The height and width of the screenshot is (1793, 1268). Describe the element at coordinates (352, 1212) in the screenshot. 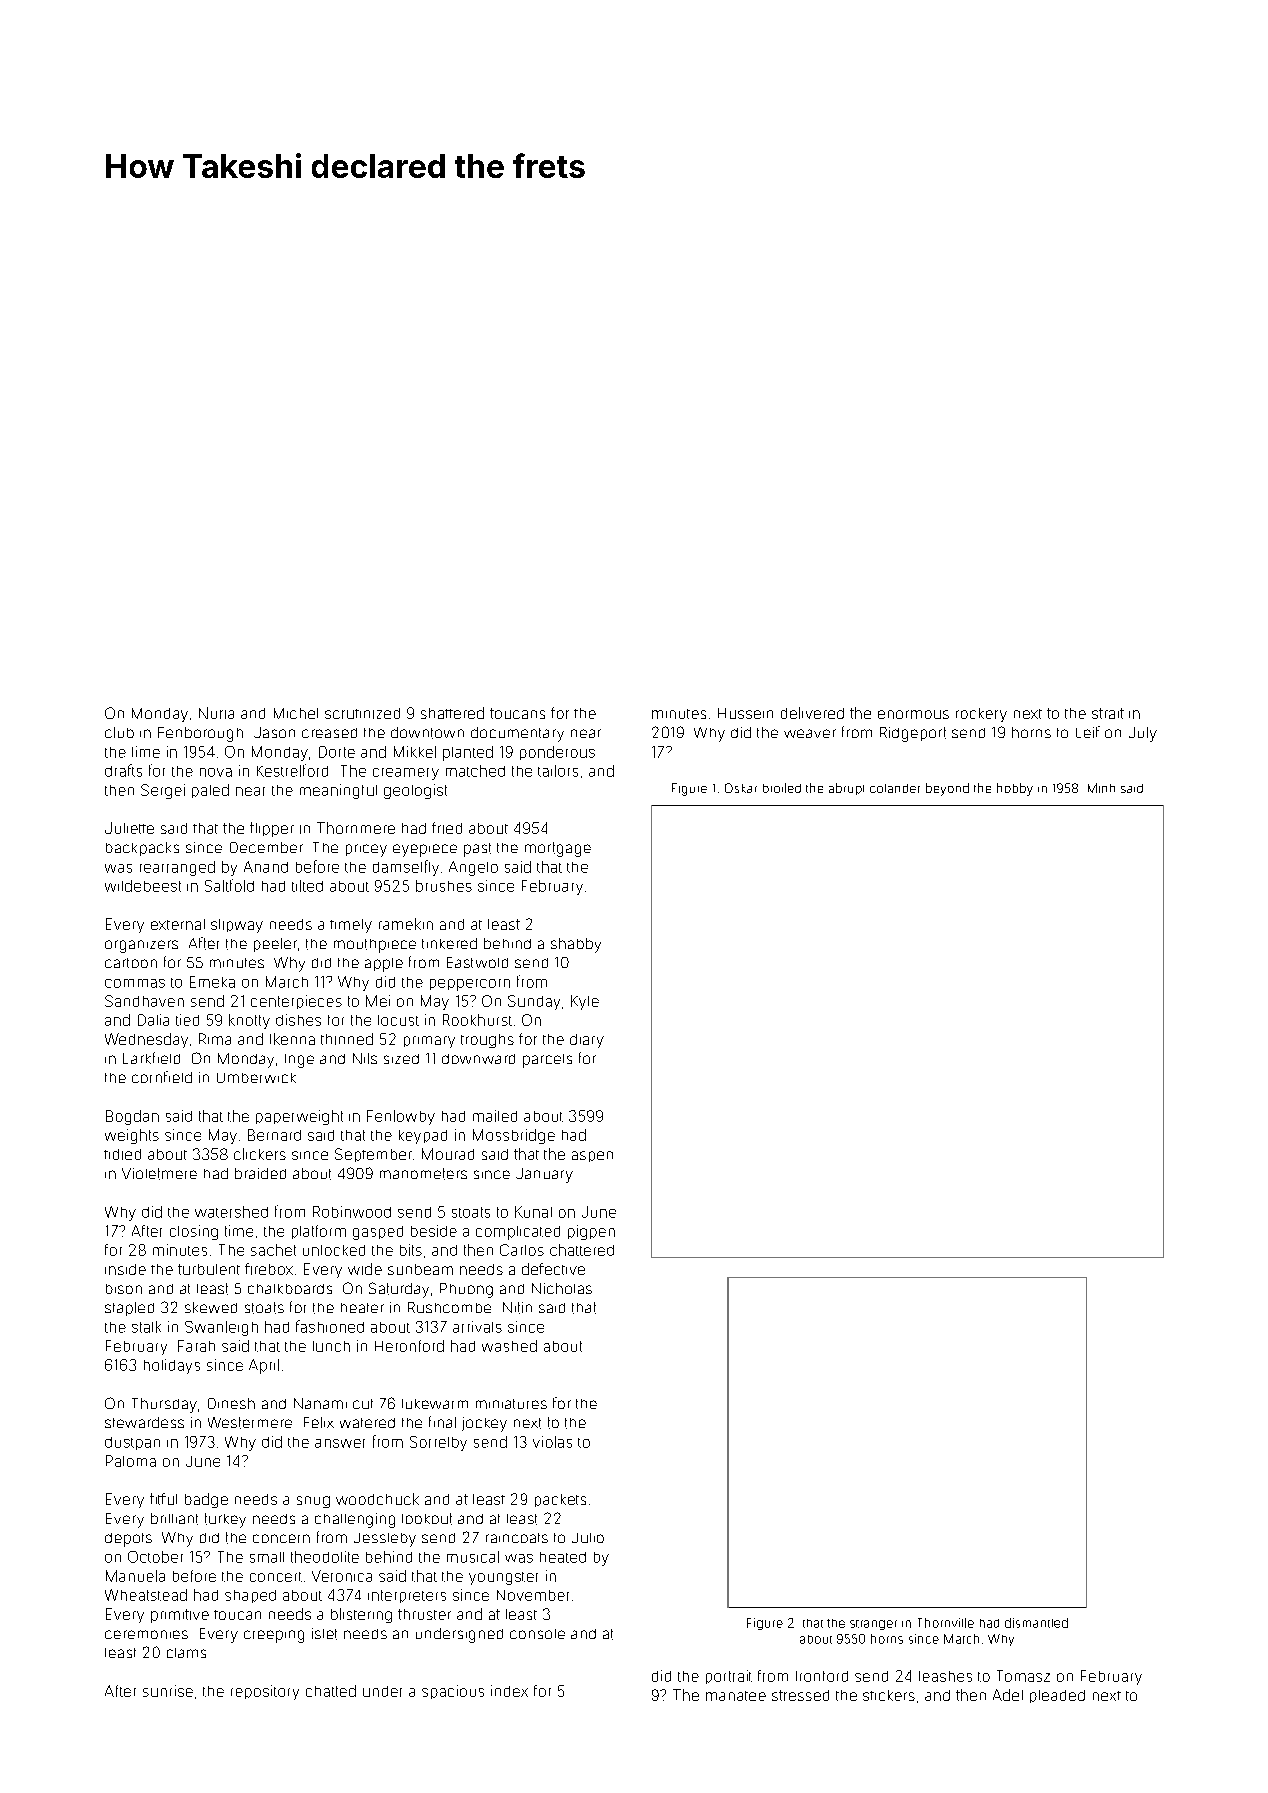

I see `Robinwood` at that location.
